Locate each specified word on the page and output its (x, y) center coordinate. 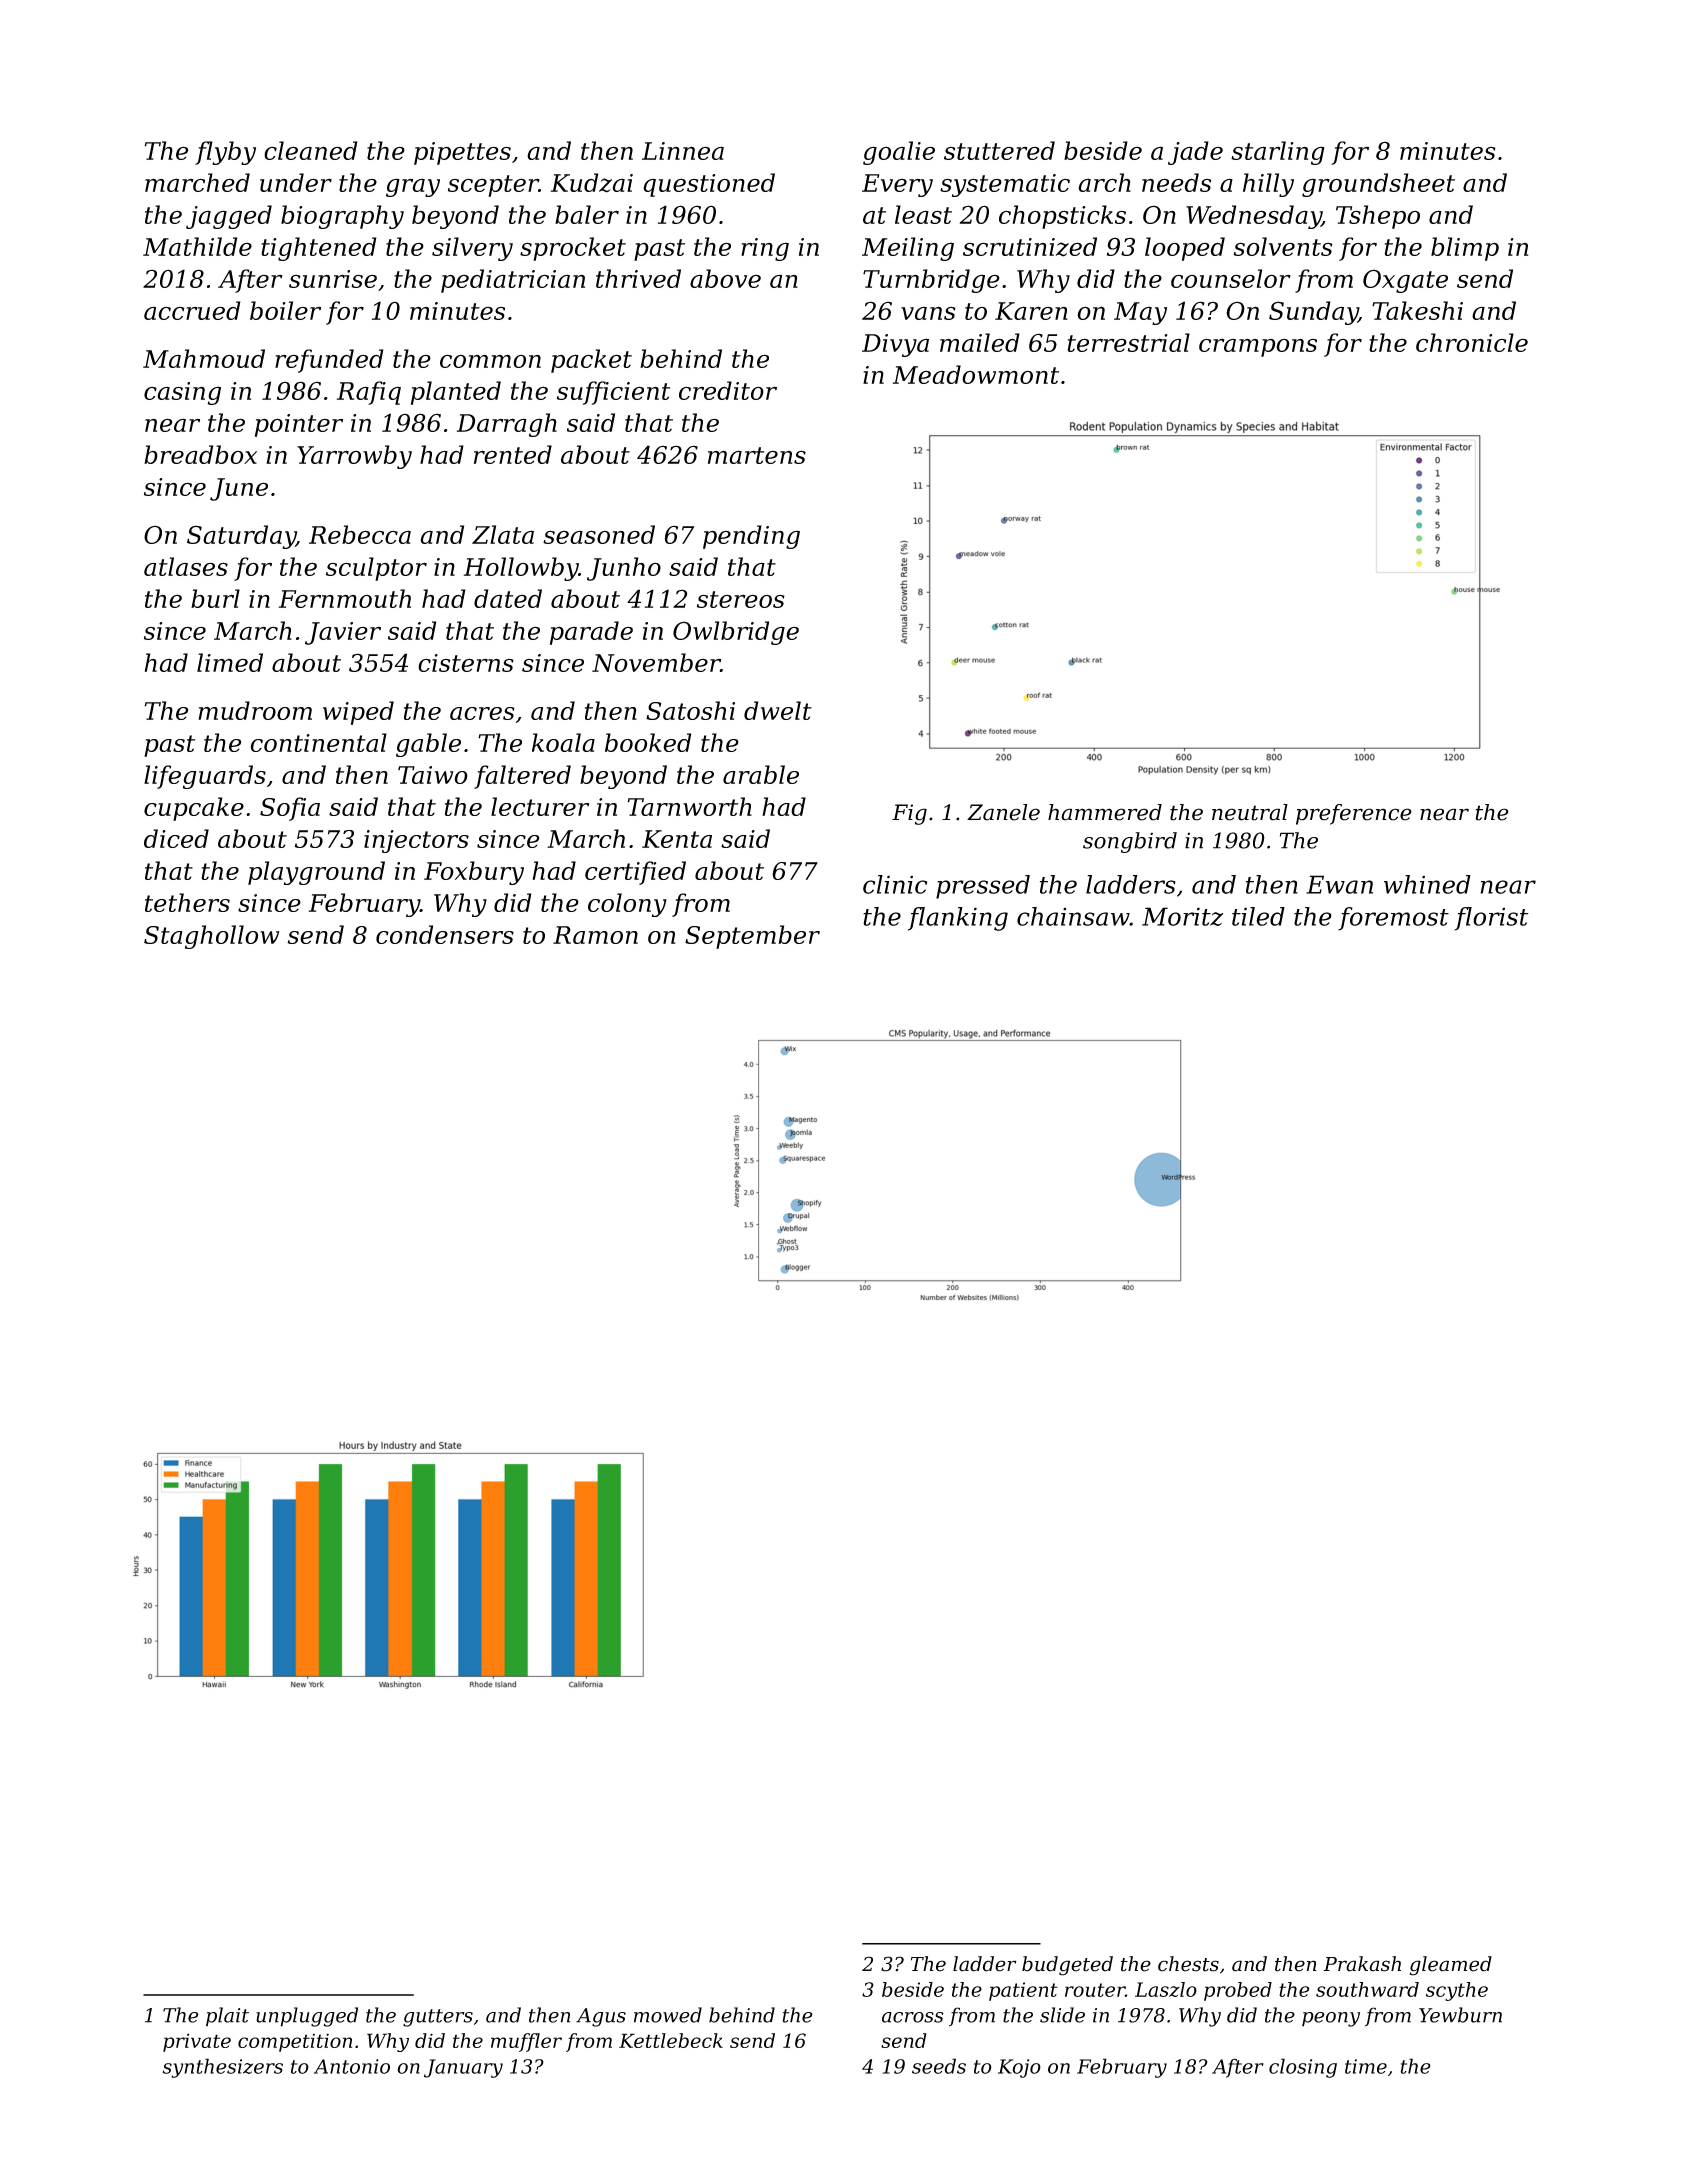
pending (751, 537)
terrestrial (1128, 342)
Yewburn (1460, 2015)
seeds (939, 2066)
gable (428, 745)
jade (1195, 153)
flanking (958, 919)
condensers (445, 934)
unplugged (307, 2017)
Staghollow (211, 937)
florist (1491, 919)
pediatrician (513, 281)
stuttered (999, 150)
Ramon (595, 935)
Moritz (1182, 916)
